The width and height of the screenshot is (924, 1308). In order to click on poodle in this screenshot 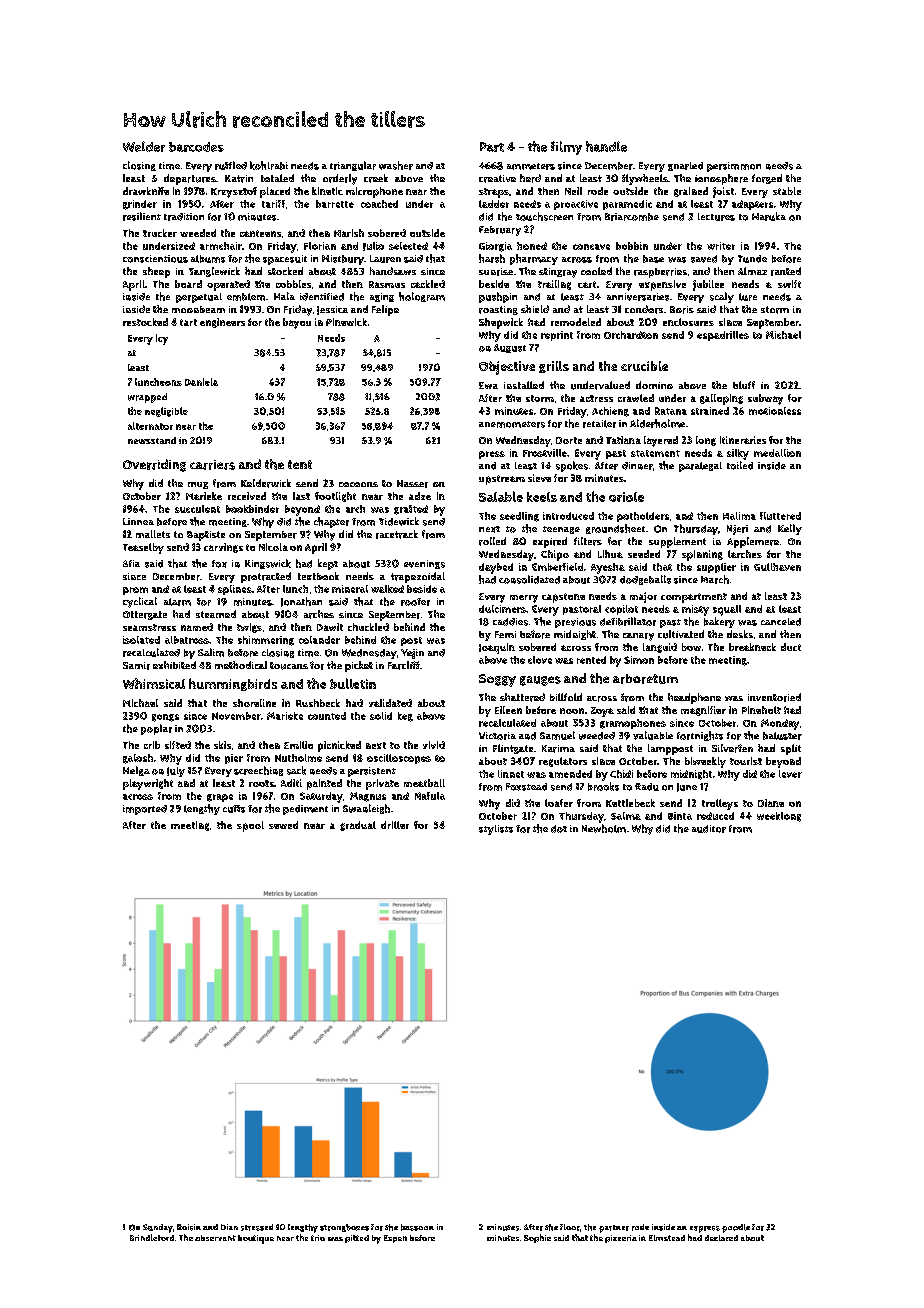, I will do `click(736, 1228)`.
